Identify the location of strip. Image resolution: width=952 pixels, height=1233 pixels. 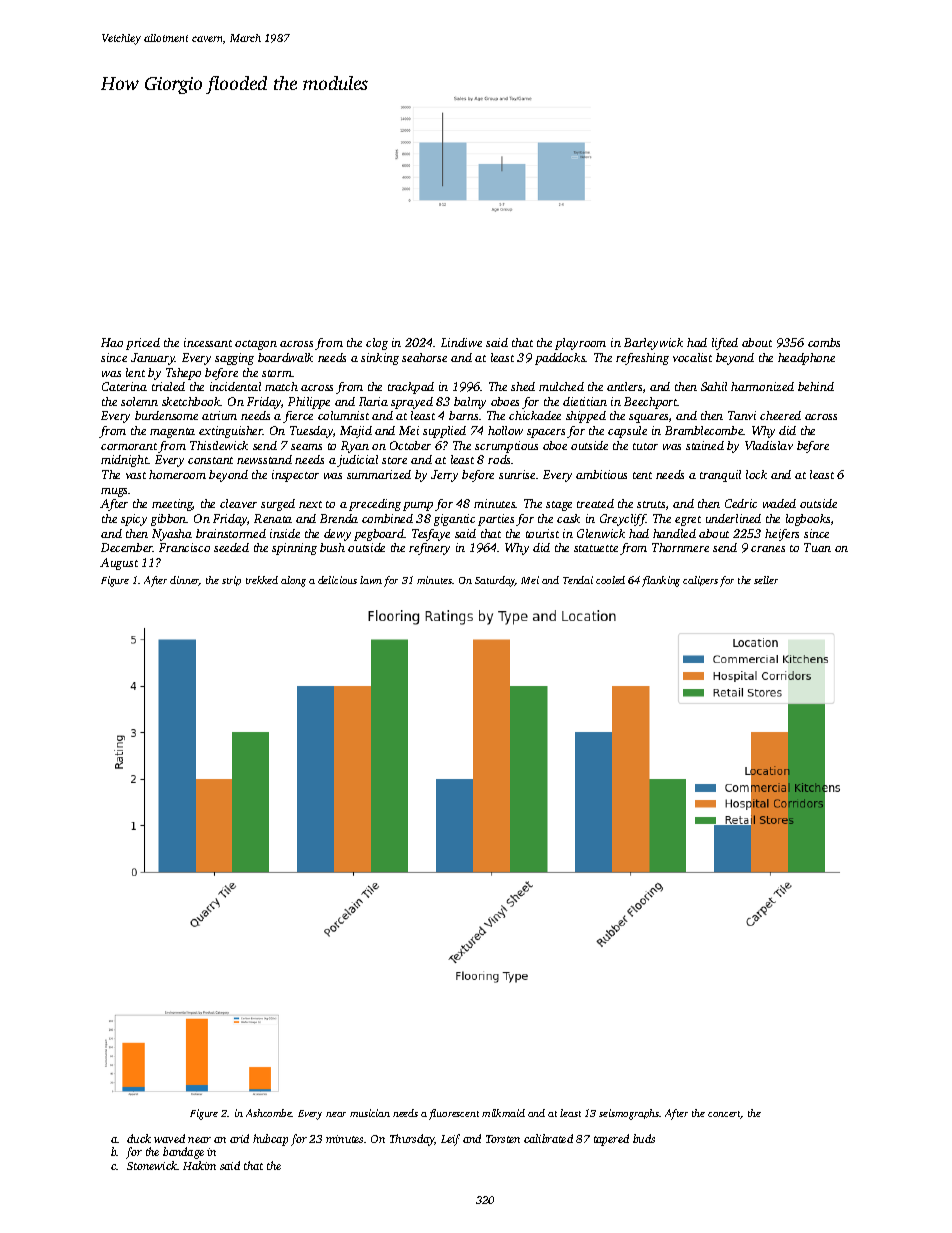
(231, 581).
